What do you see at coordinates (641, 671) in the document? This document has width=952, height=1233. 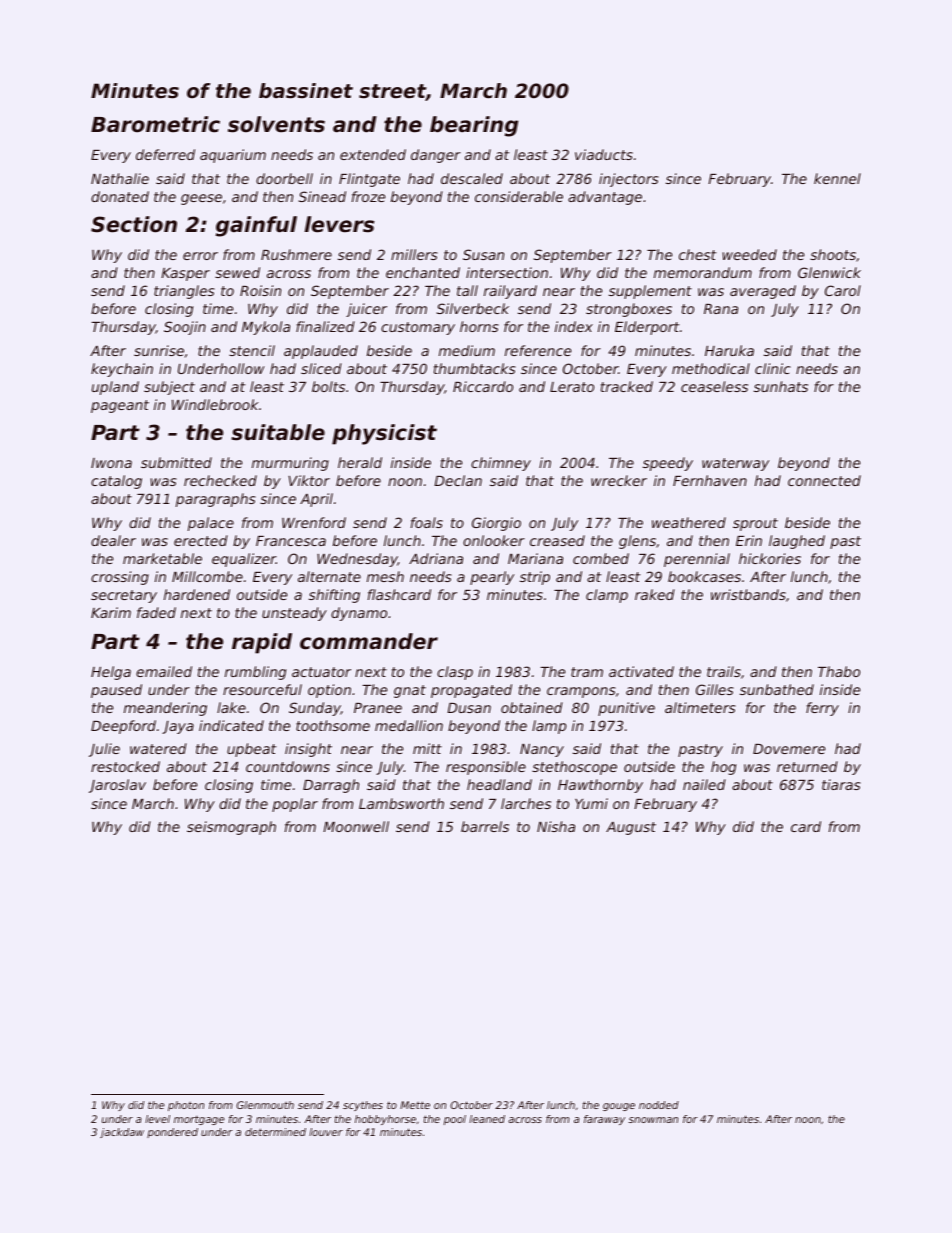 I see `activated` at bounding box center [641, 671].
